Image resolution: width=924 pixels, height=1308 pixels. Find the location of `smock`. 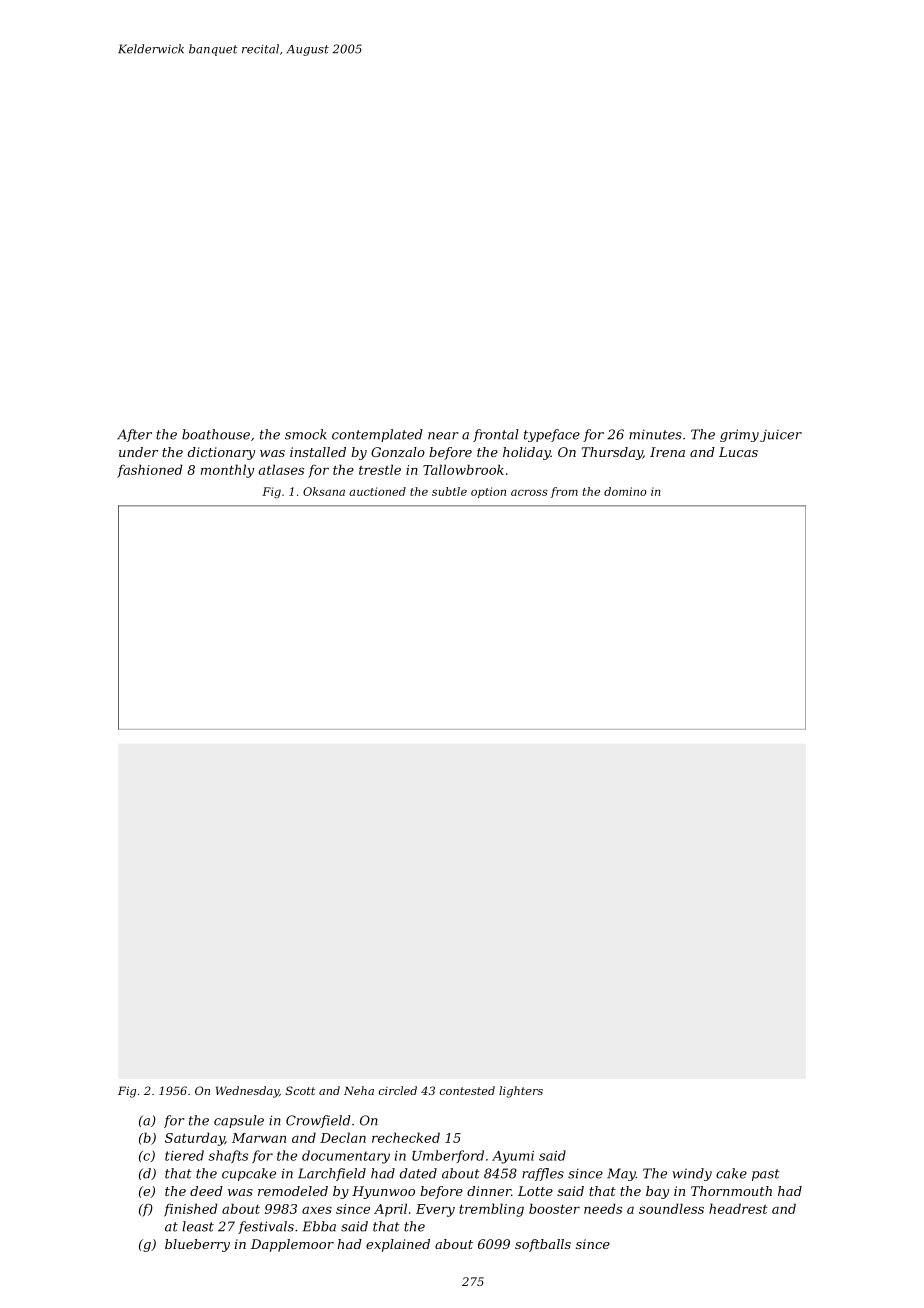

smock is located at coordinates (306, 434).
